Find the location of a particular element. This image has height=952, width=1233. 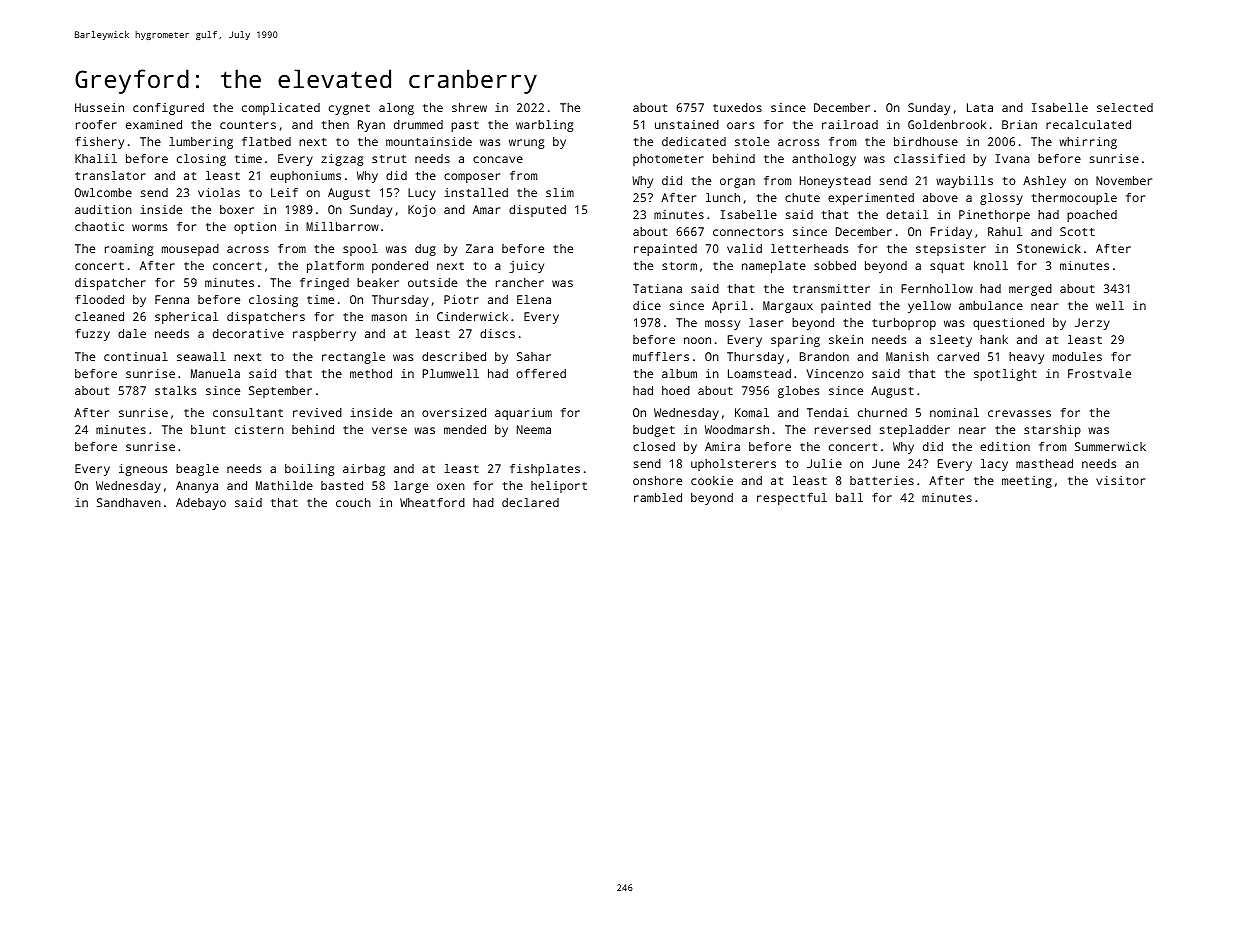

Jerzy is located at coordinates (1092, 324).
